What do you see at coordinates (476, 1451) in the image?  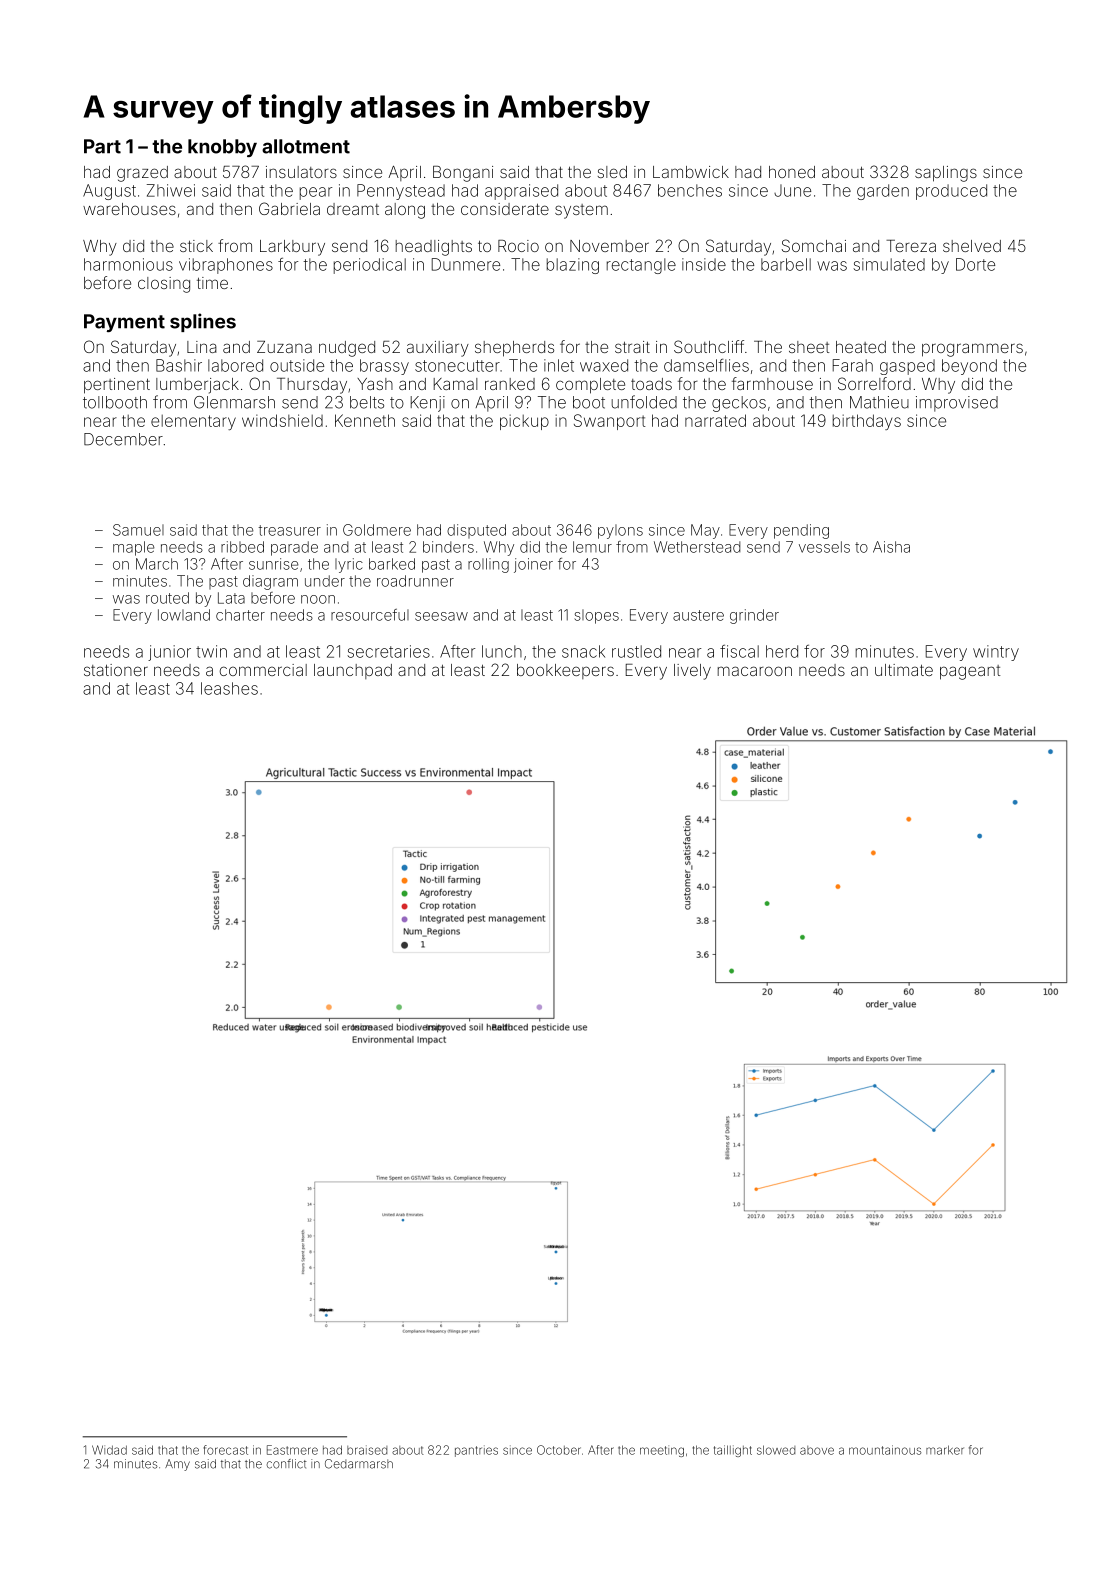 I see `pantries` at bounding box center [476, 1451].
